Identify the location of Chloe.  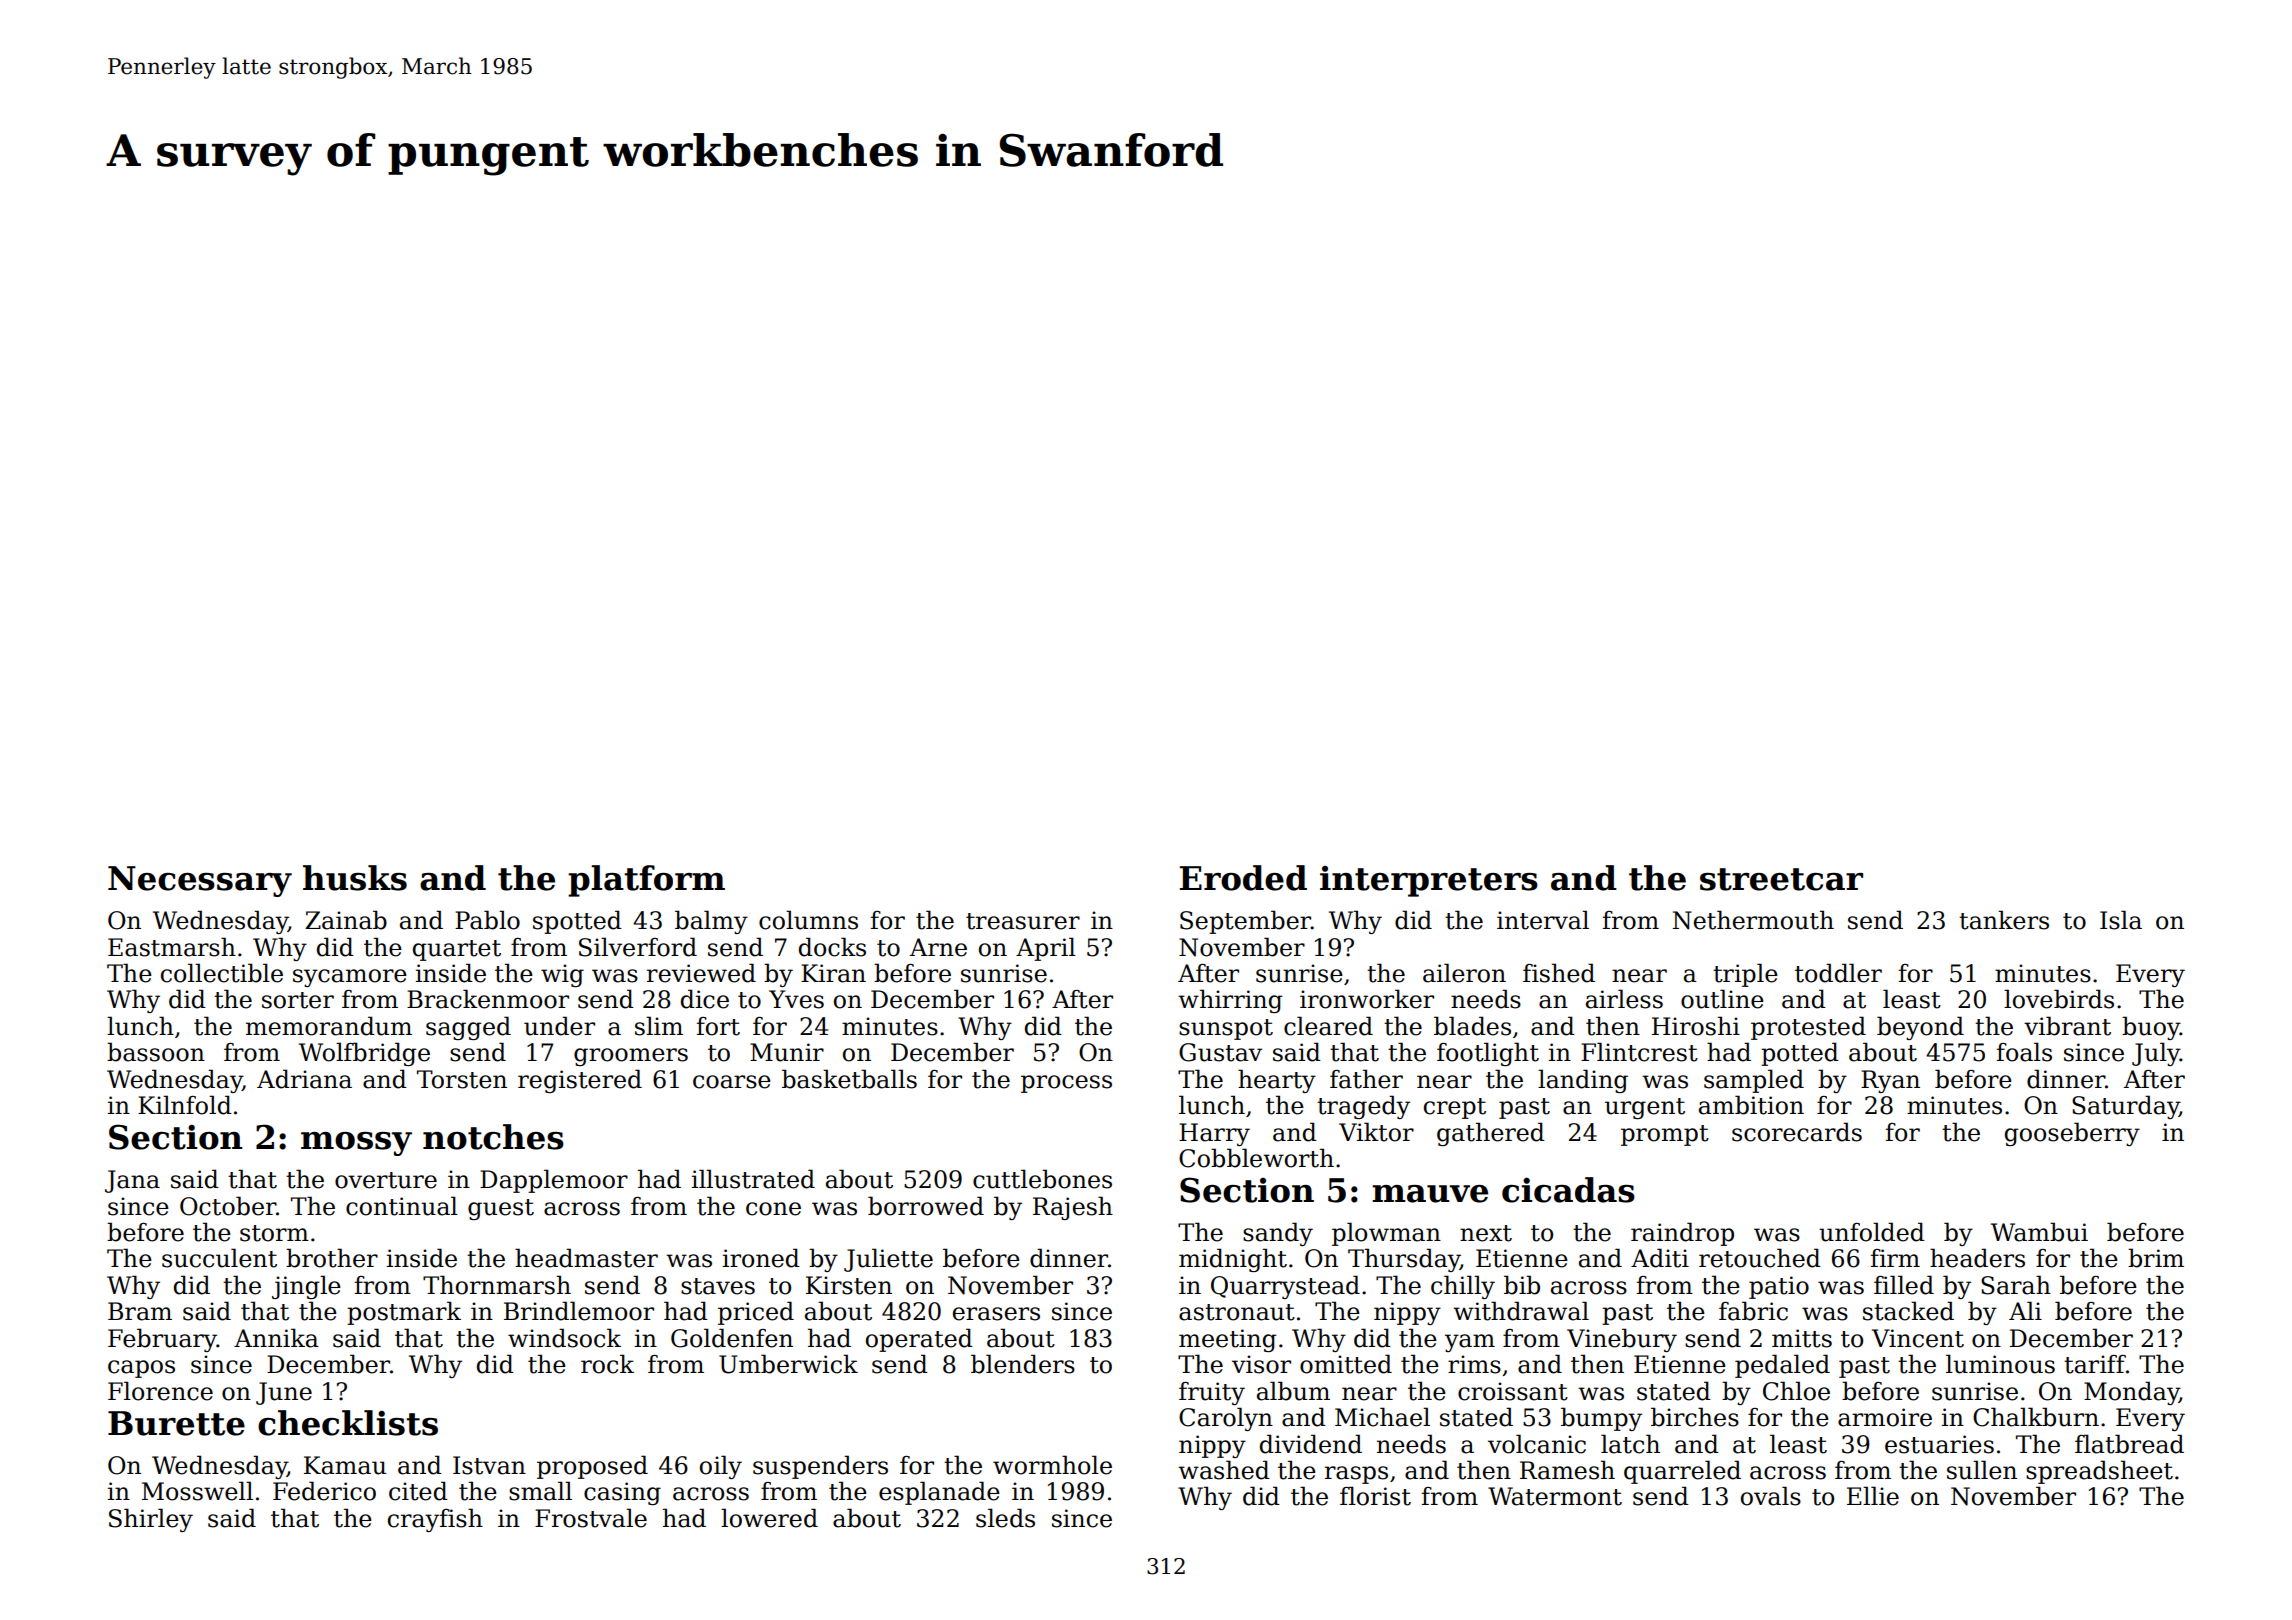
(1796, 1391).
